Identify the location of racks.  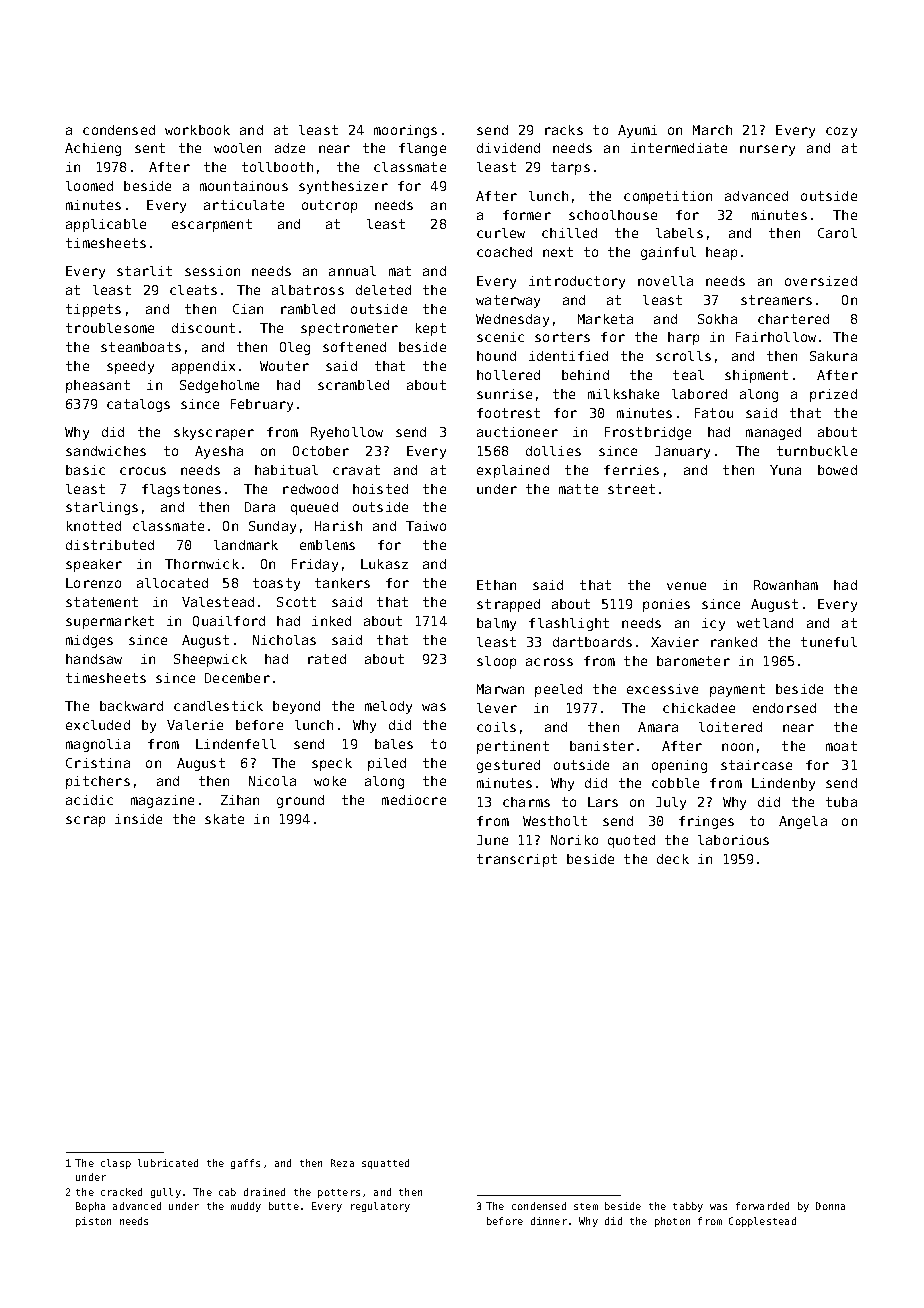
(564, 130).
